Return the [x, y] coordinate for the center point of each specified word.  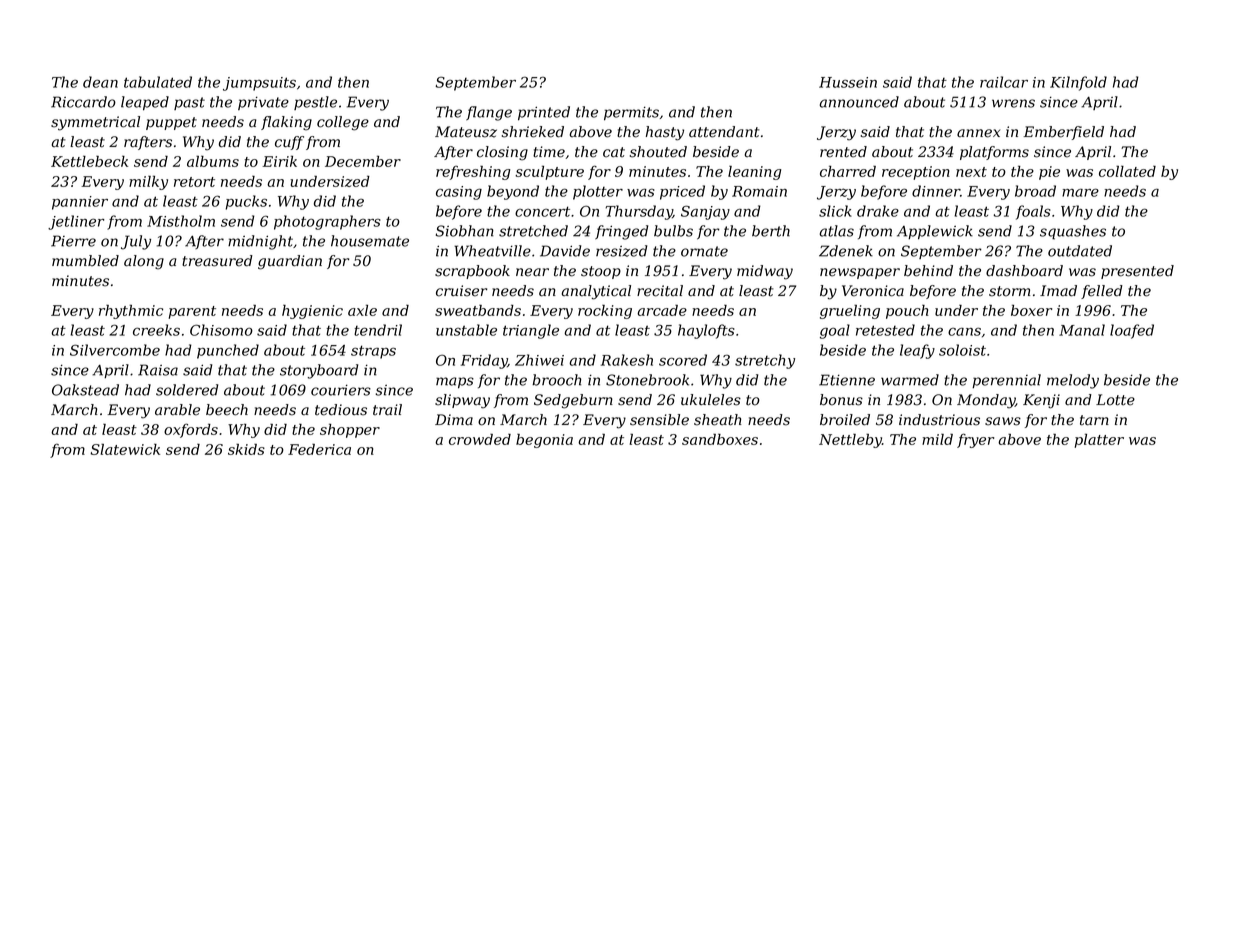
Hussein [848, 82]
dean [100, 82]
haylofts [706, 331]
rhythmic [131, 311]
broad [1035, 191]
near [532, 272]
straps [373, 352]
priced [682, 192]
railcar [1004, 82]
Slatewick [125, 449]
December [363, 161]
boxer [1031, 310]
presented [1137, 272]
